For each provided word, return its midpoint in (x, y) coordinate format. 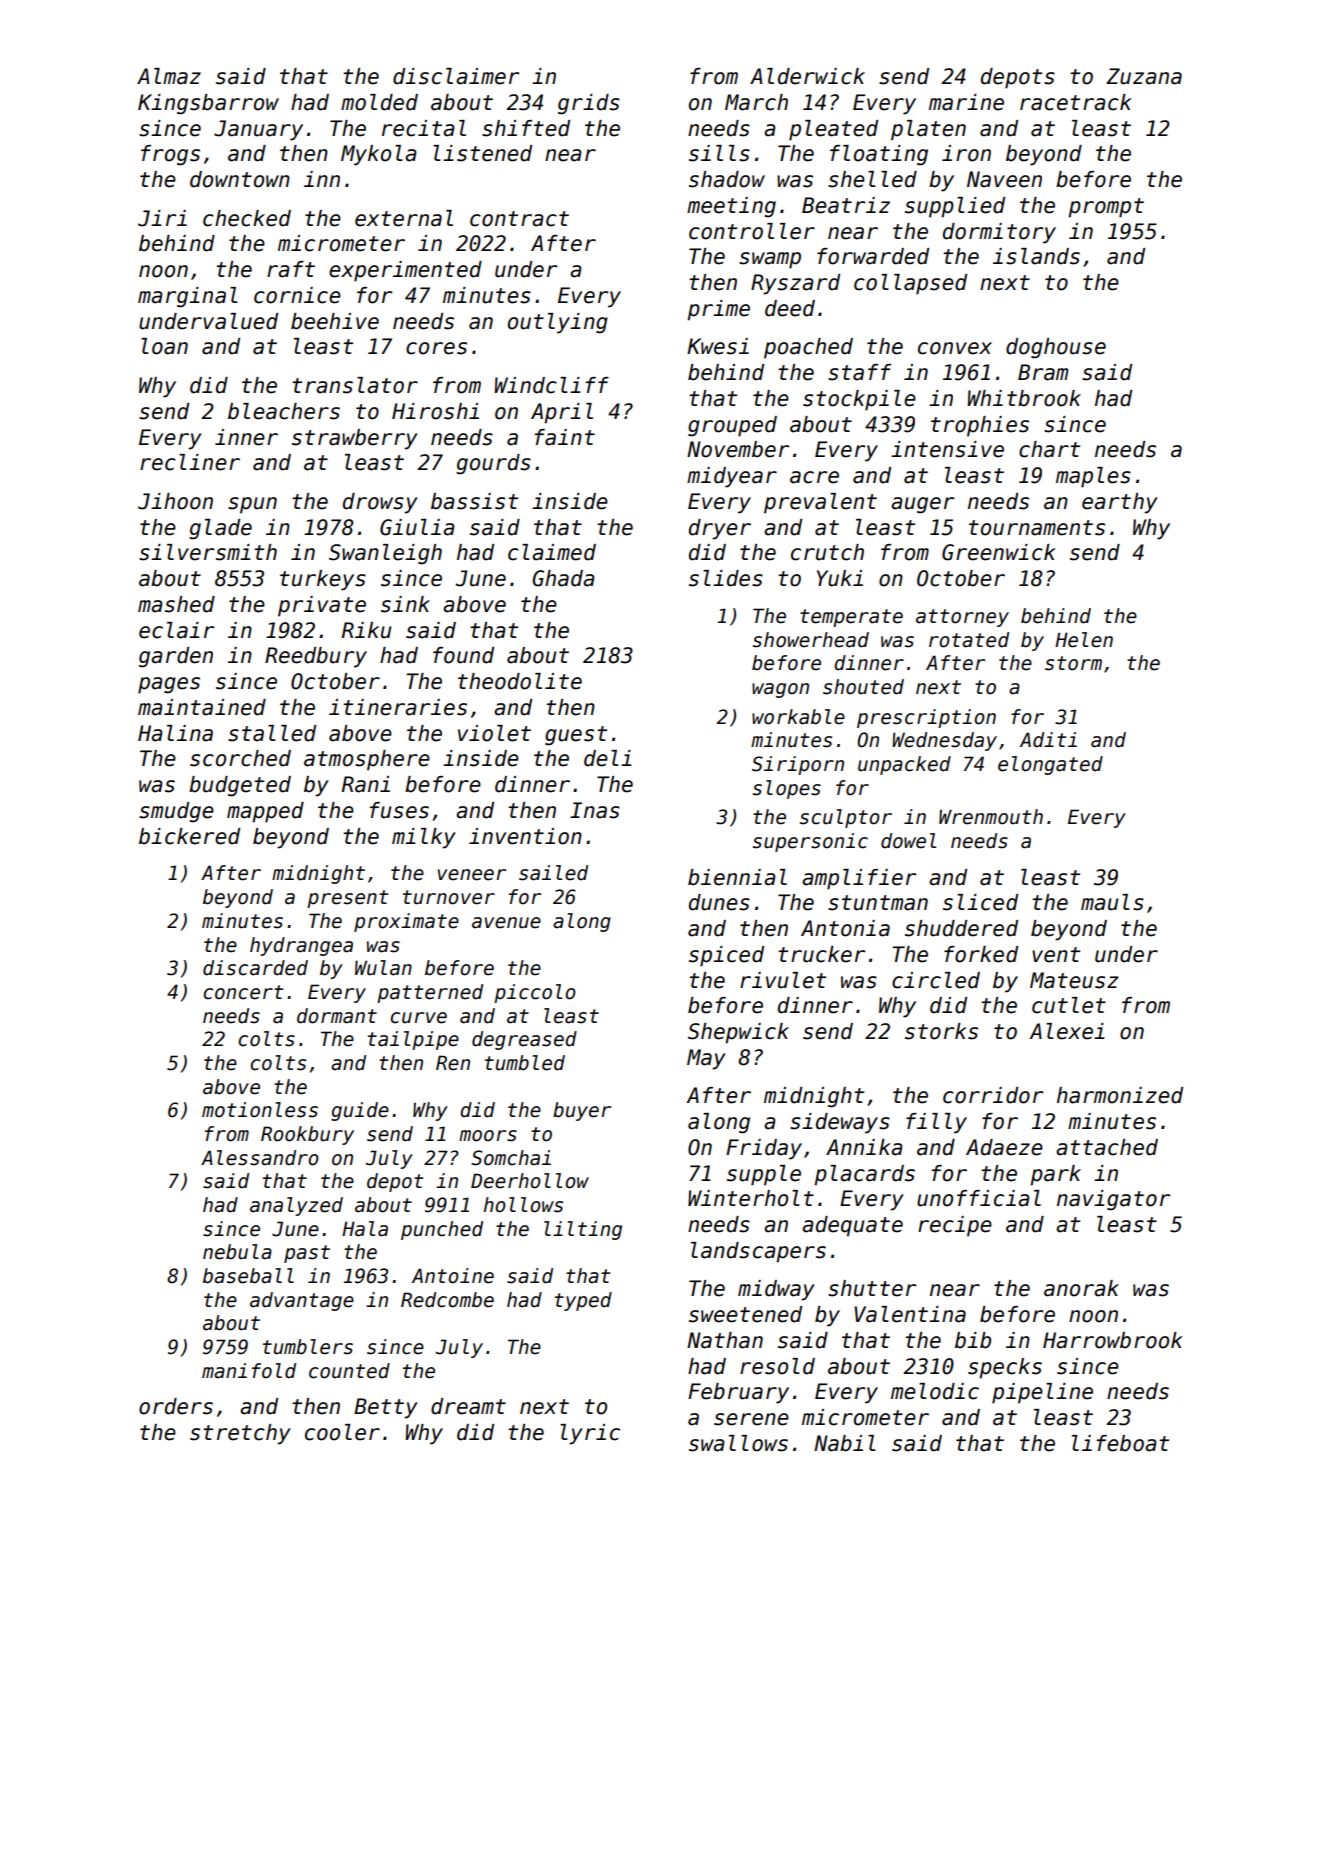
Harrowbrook (1113, 1340)
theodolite (520, 681)
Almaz (169, 76)
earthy (1120, 503)
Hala (365, 1229)
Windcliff (552, 385)
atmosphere (367, 760)
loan (164, 346)
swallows (738, 1443)
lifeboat (1120, 1443)
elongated (1050, 765)
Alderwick (807, 76)
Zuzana (1144, 76)
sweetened (745, 1314)
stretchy (240, 1434)
